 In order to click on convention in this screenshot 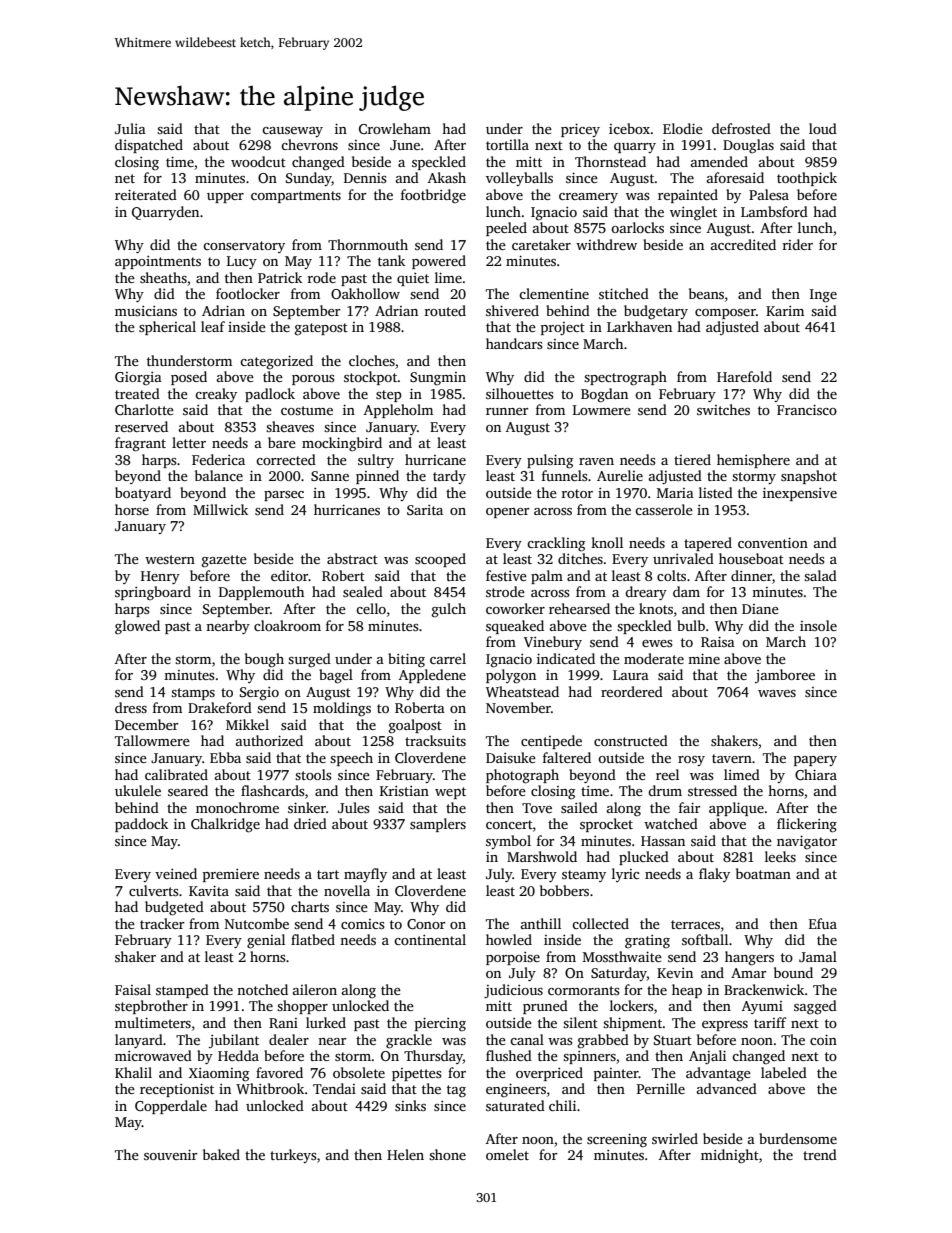, I will do `click(773, 542)`.
